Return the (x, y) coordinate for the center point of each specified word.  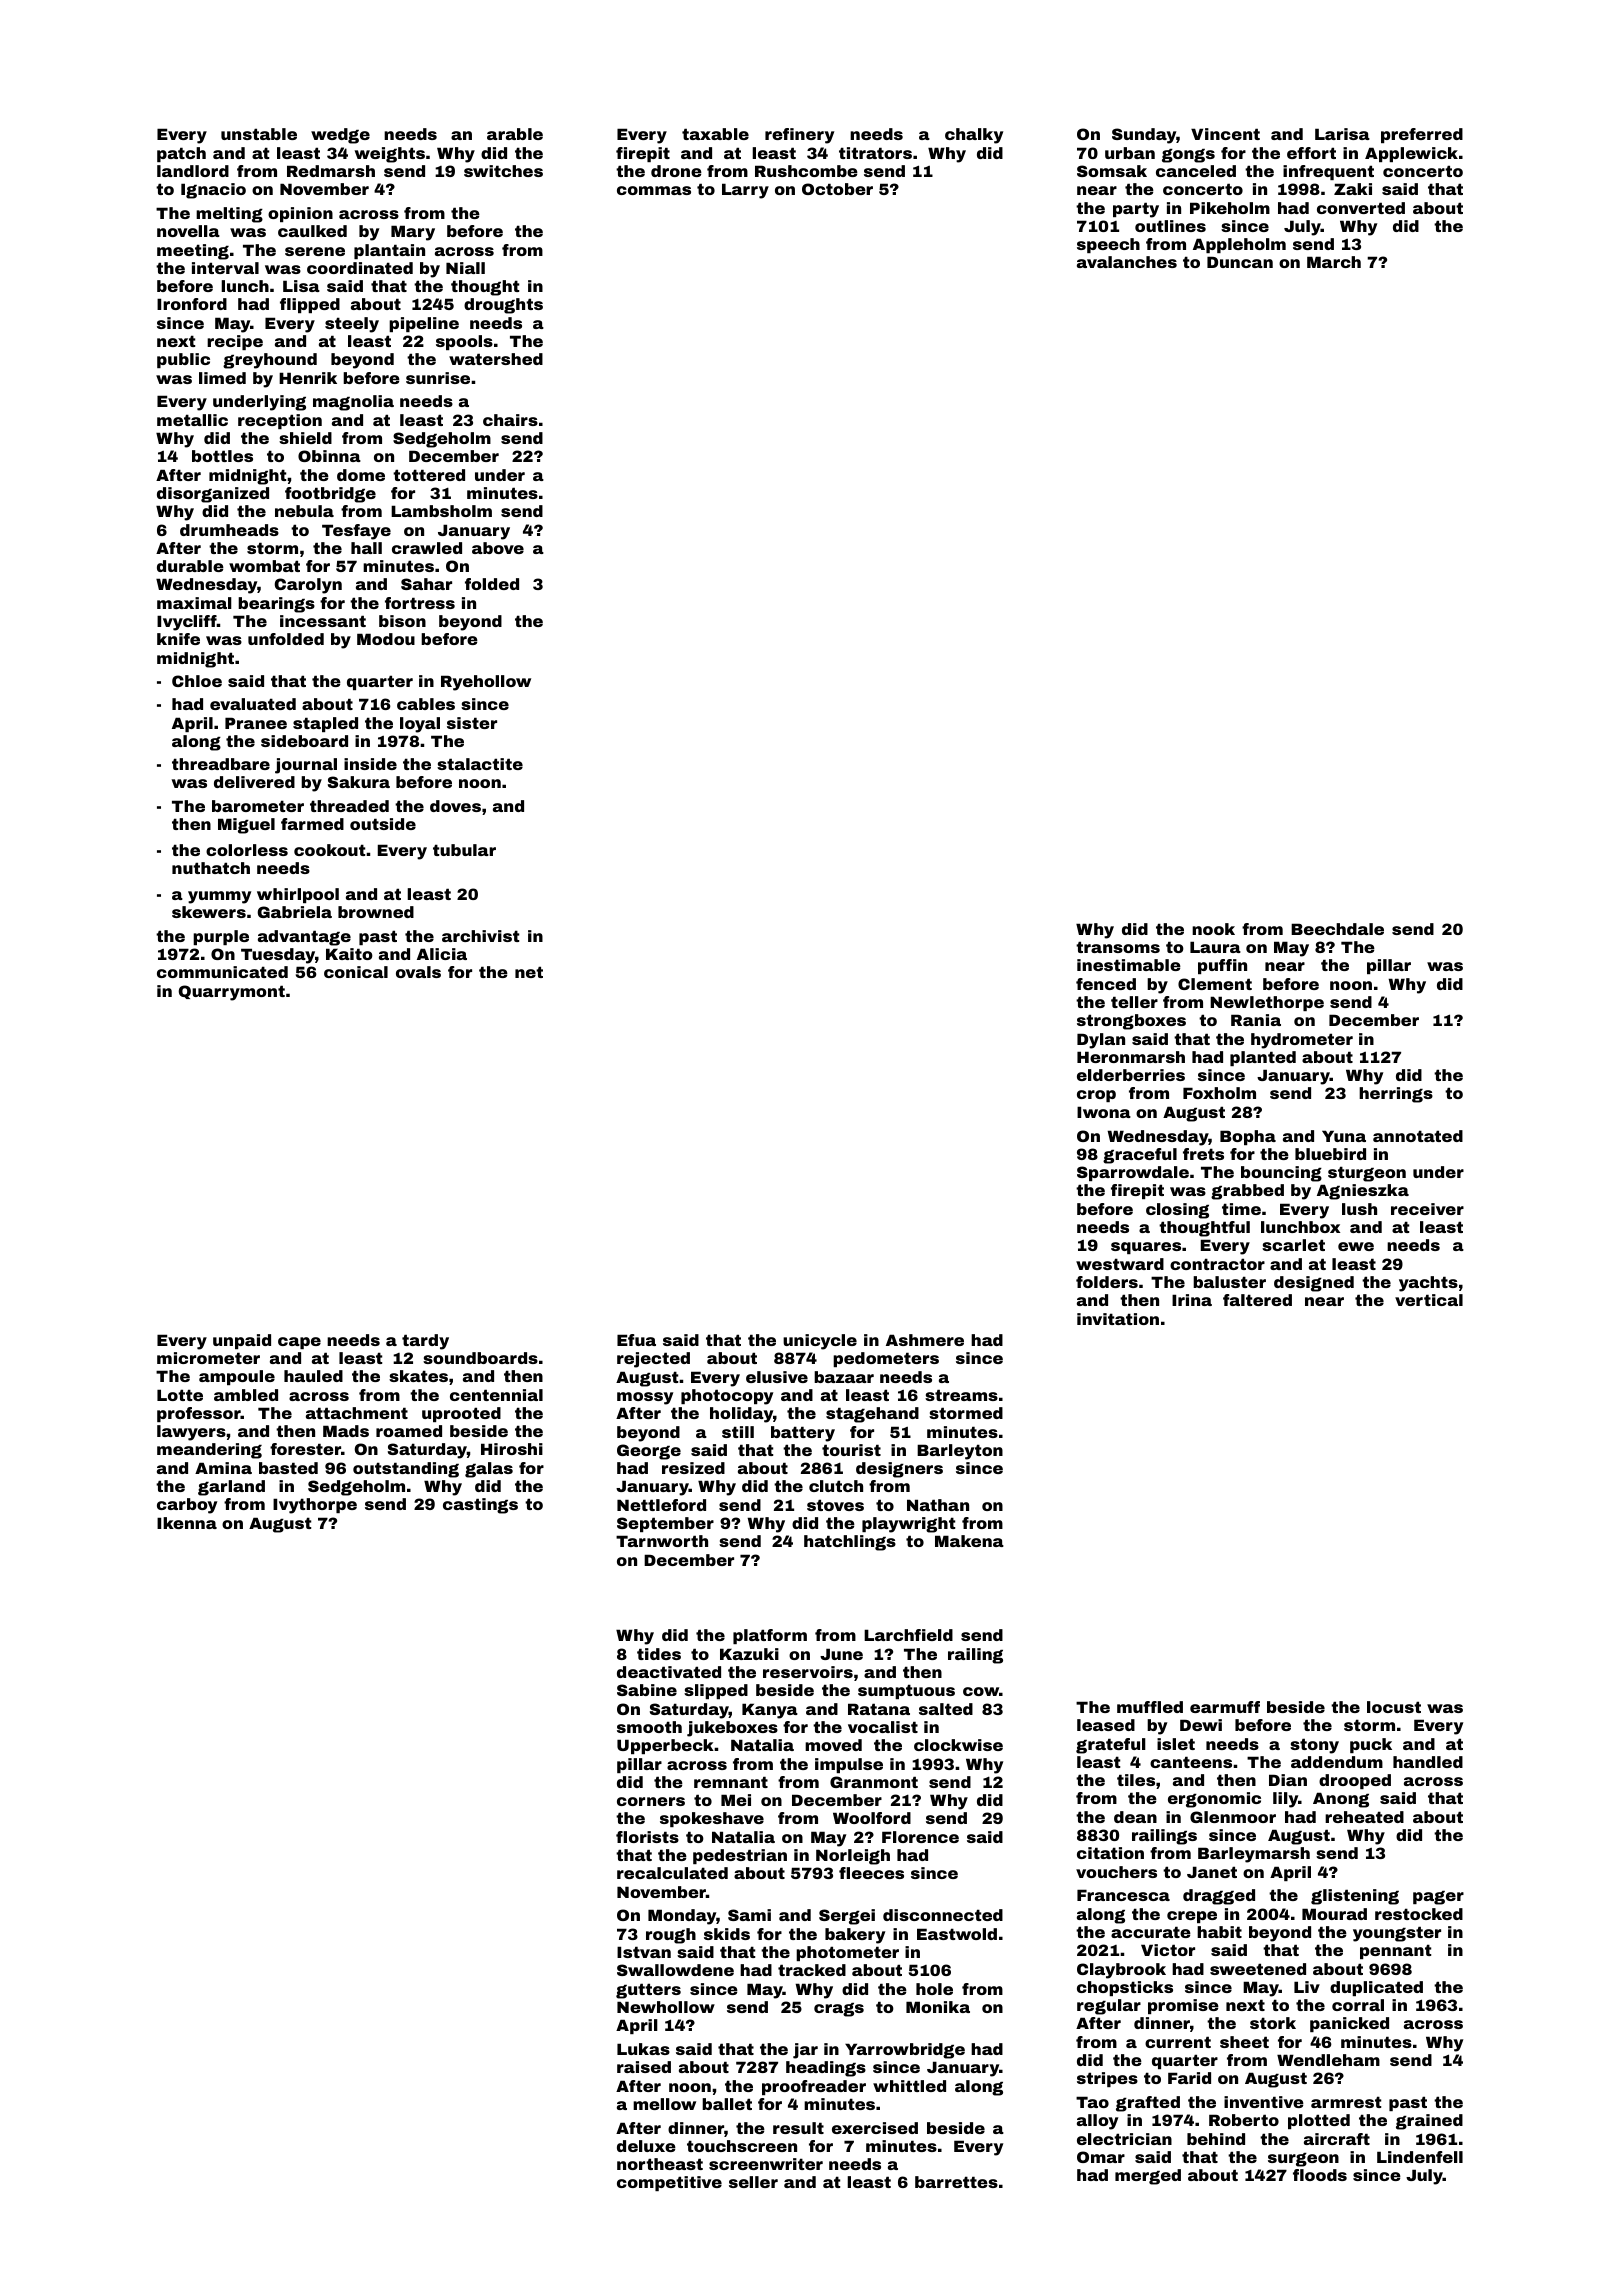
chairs (510, 420)
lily (1285, 1800)
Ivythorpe (315, 1506)
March (1334, 262)
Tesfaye (356, 532)
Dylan (1101, 1041)
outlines (1170, 226)
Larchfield (908, 1635)
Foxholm (1219, 1093)
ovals (418, 972)
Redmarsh (331, 171)
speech (1108, 245)
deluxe (646, 2146)
